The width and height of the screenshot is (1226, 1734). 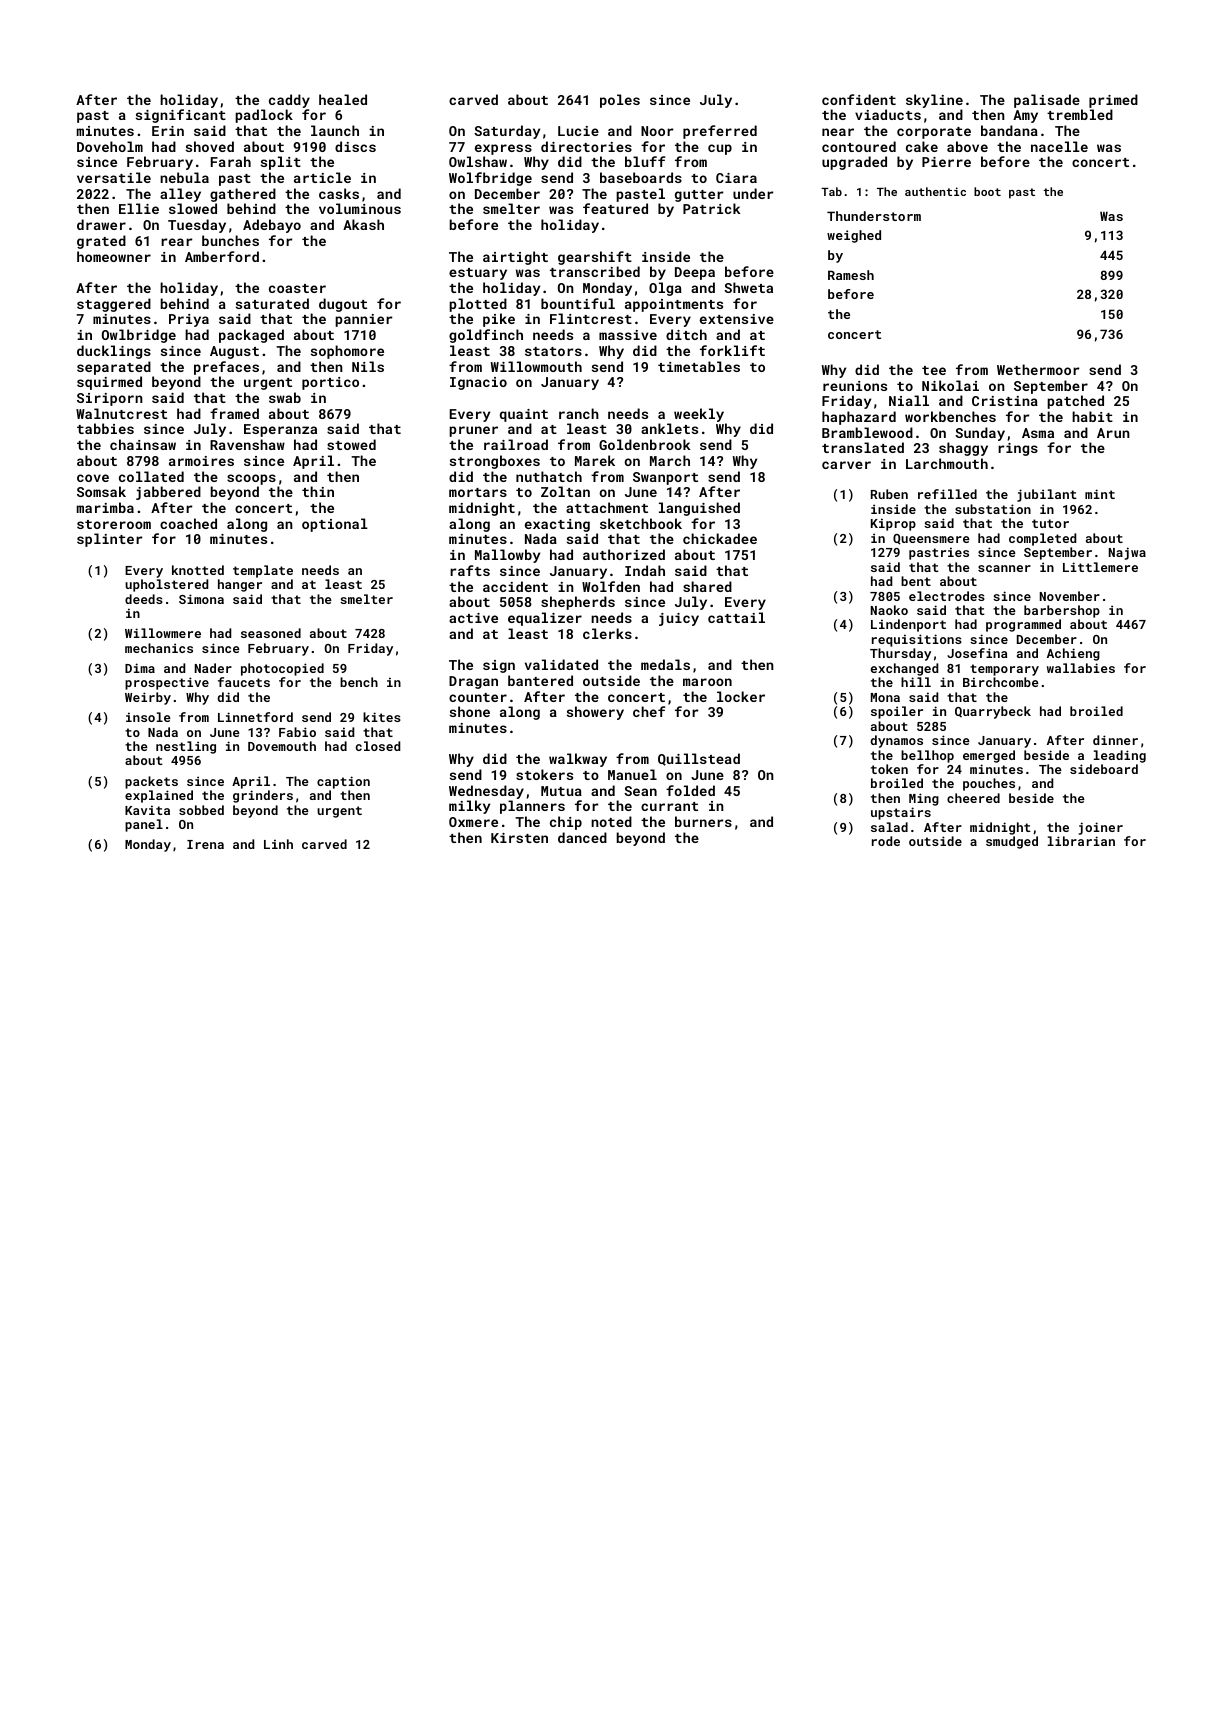 I want to click on boot, so click(x=987, y=191).
